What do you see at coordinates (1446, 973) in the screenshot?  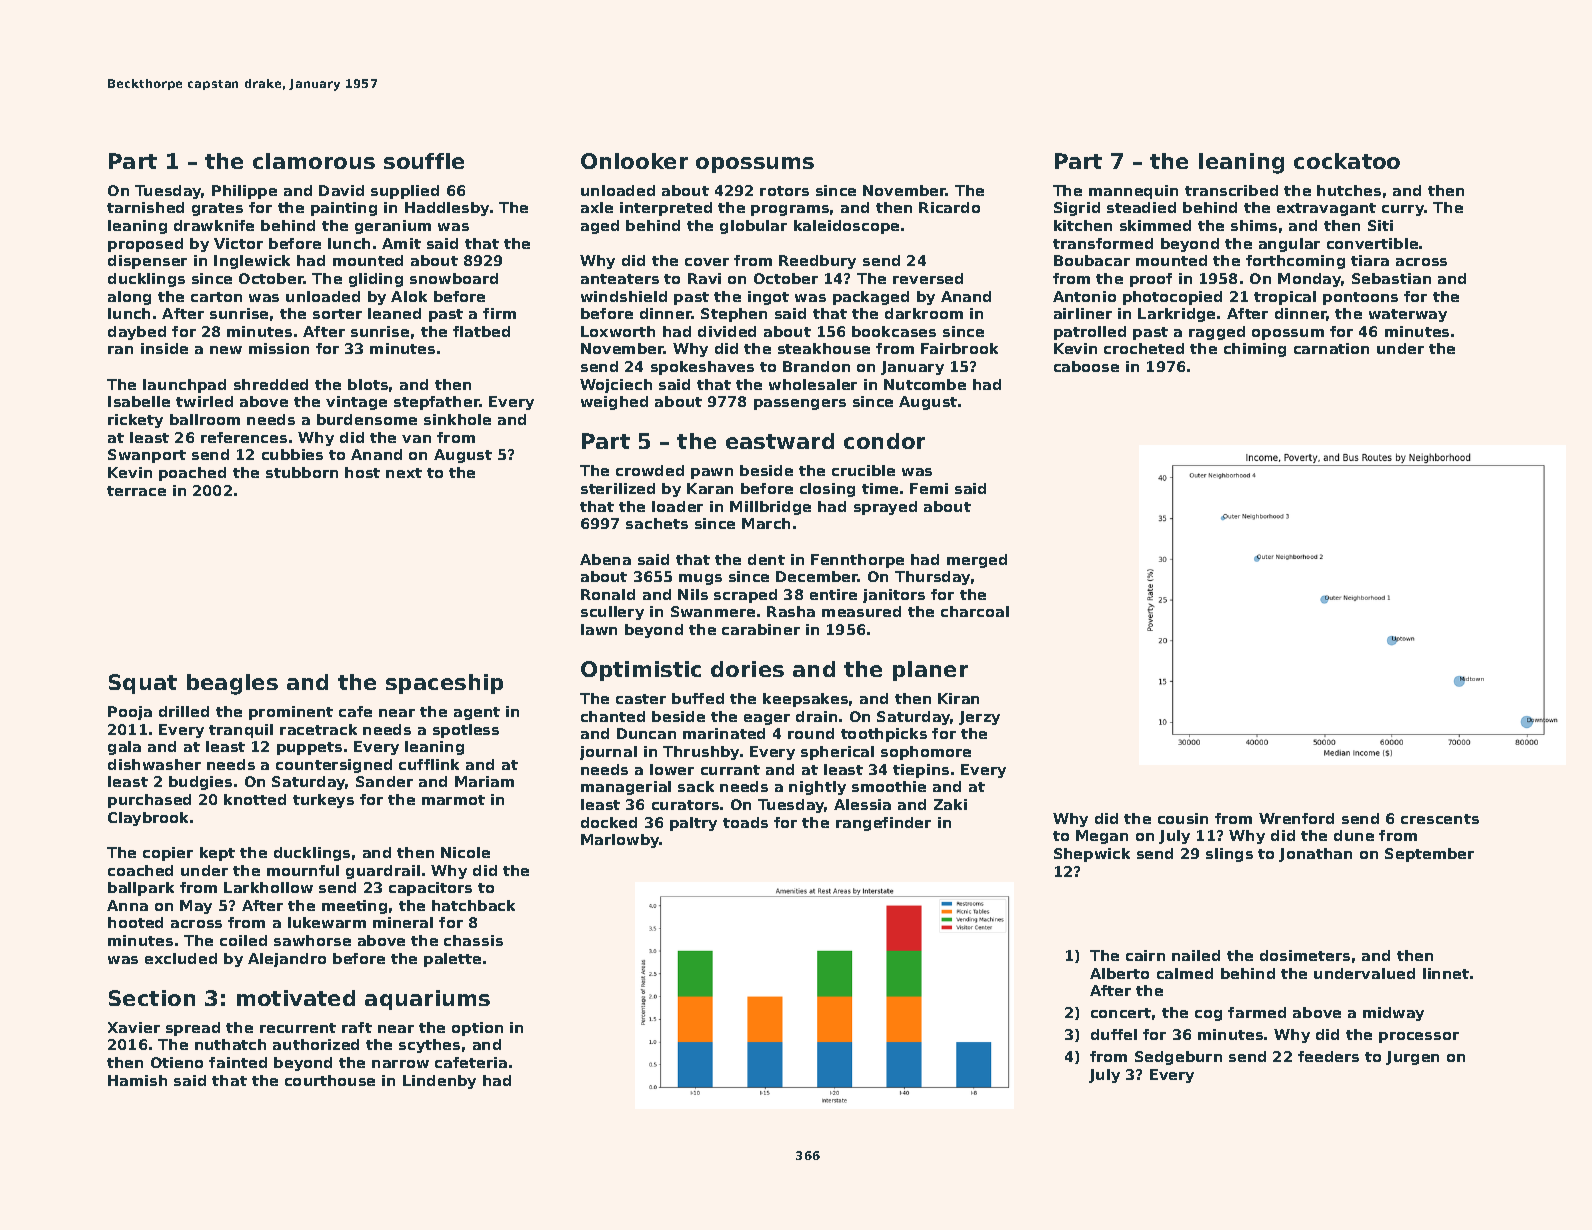 I see `linnet` at bounding box center [1446, 973].
